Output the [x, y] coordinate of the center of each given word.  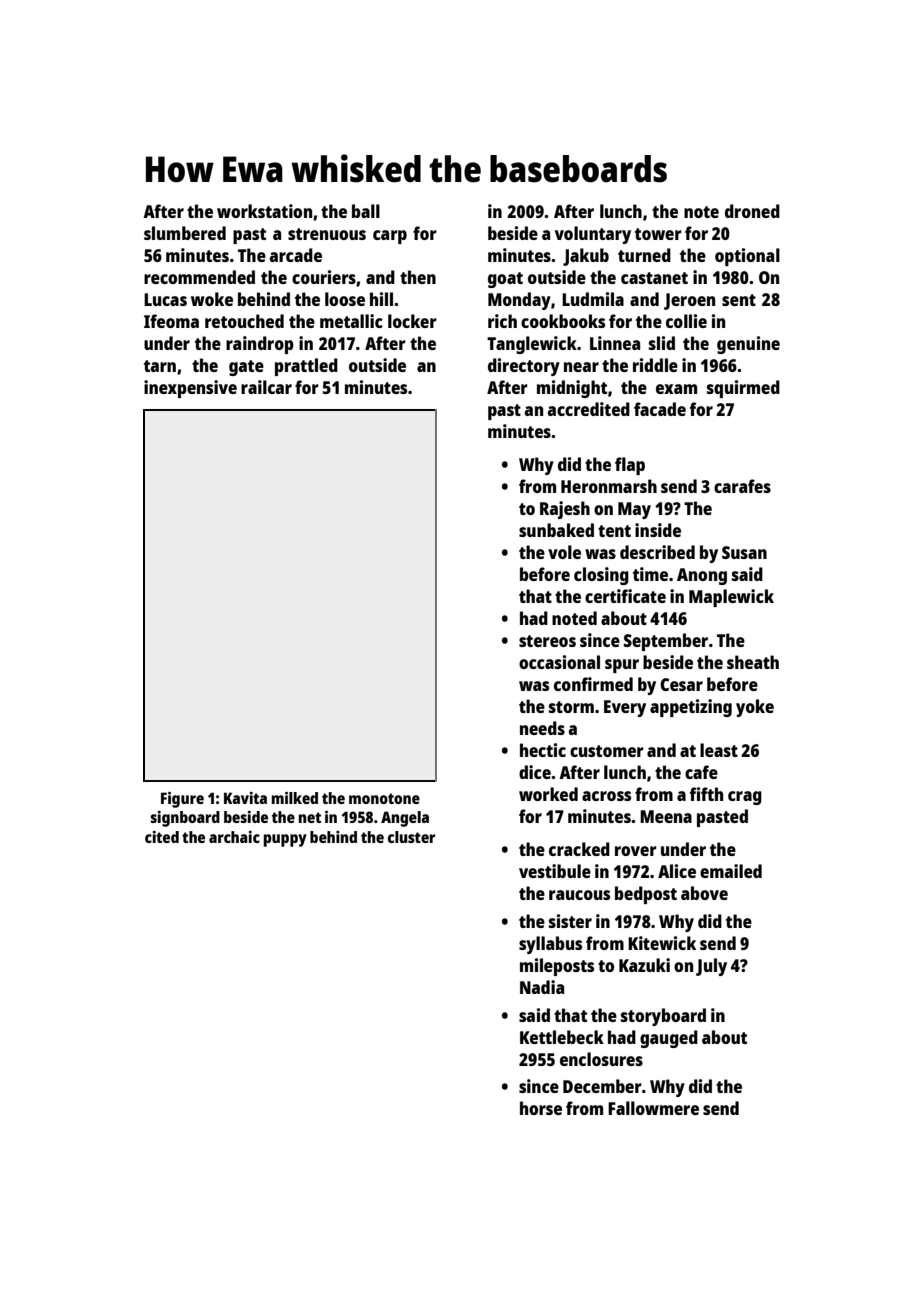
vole [564, 552]
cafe [701, 772]
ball [366, 211]
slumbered [185, 233]
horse [541, 1108]
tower [658, 234]
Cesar [681, 684]
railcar [266, 387]
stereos [547, 641]
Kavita [245, 798]
